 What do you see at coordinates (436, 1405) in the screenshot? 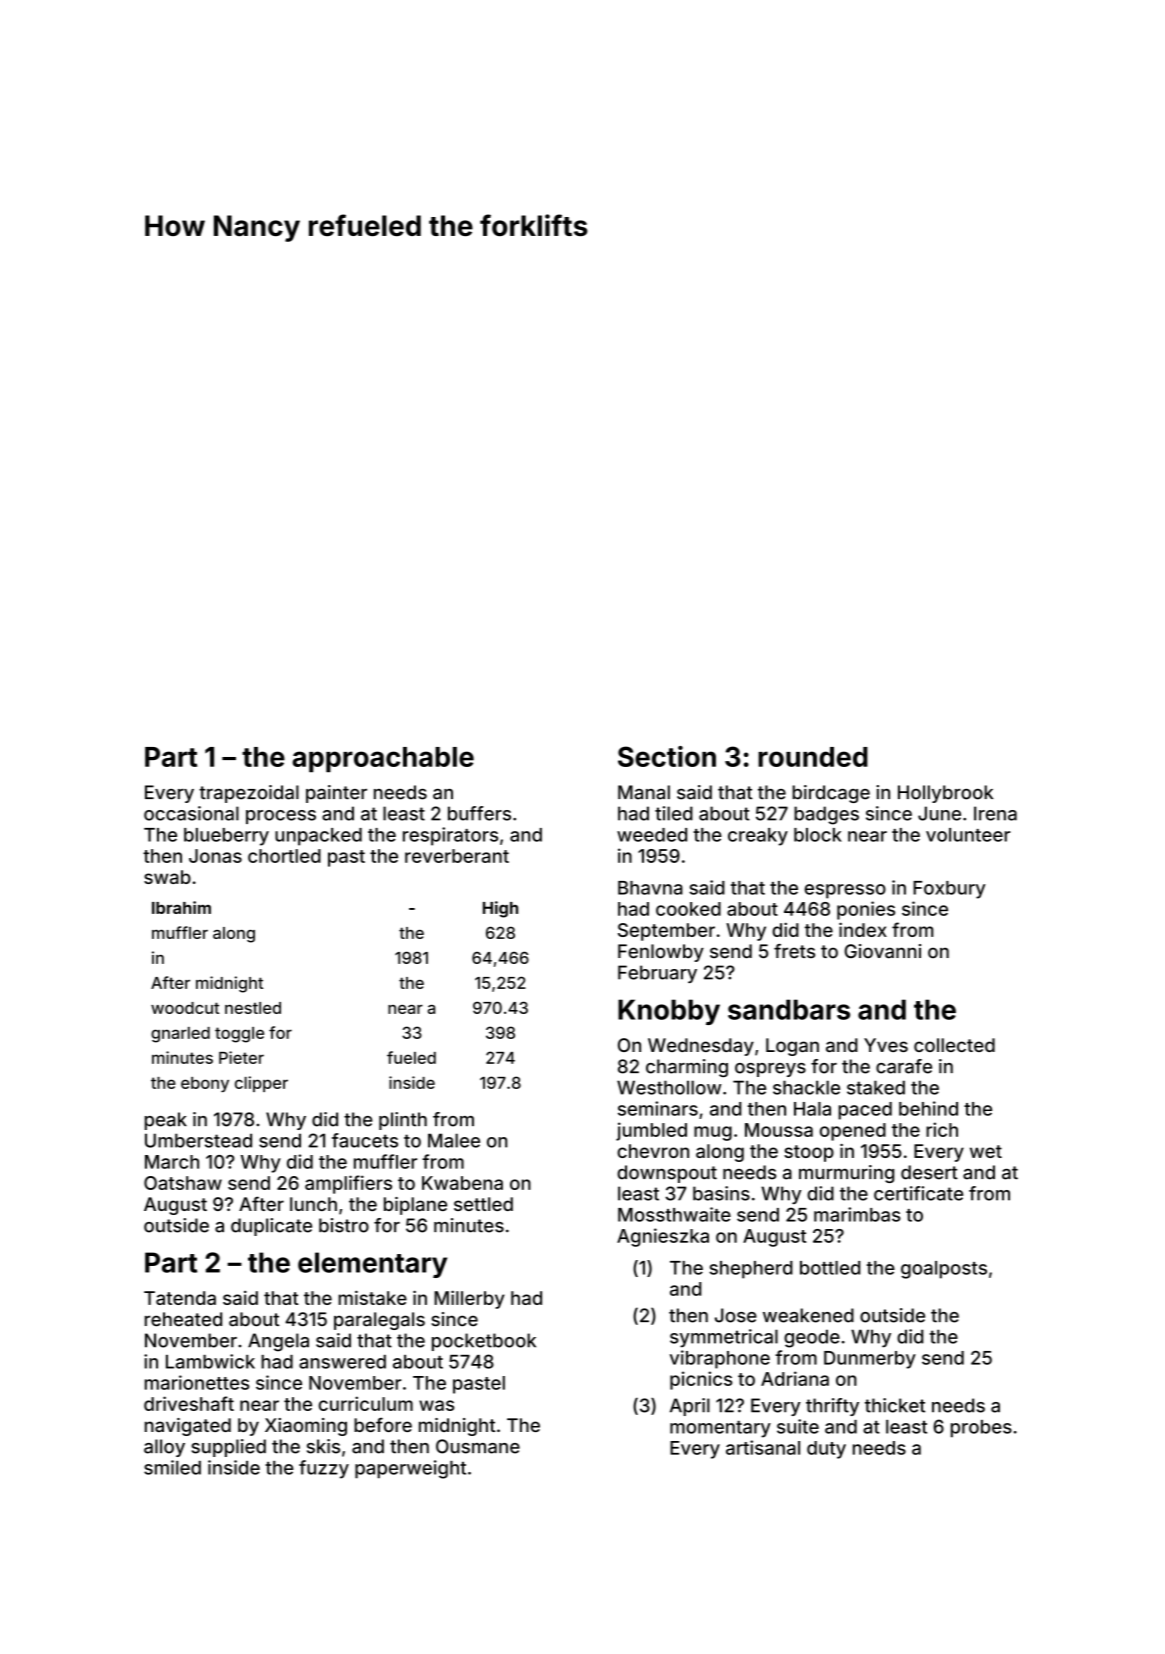
I see `was` at bounding box center [436, 1405].
